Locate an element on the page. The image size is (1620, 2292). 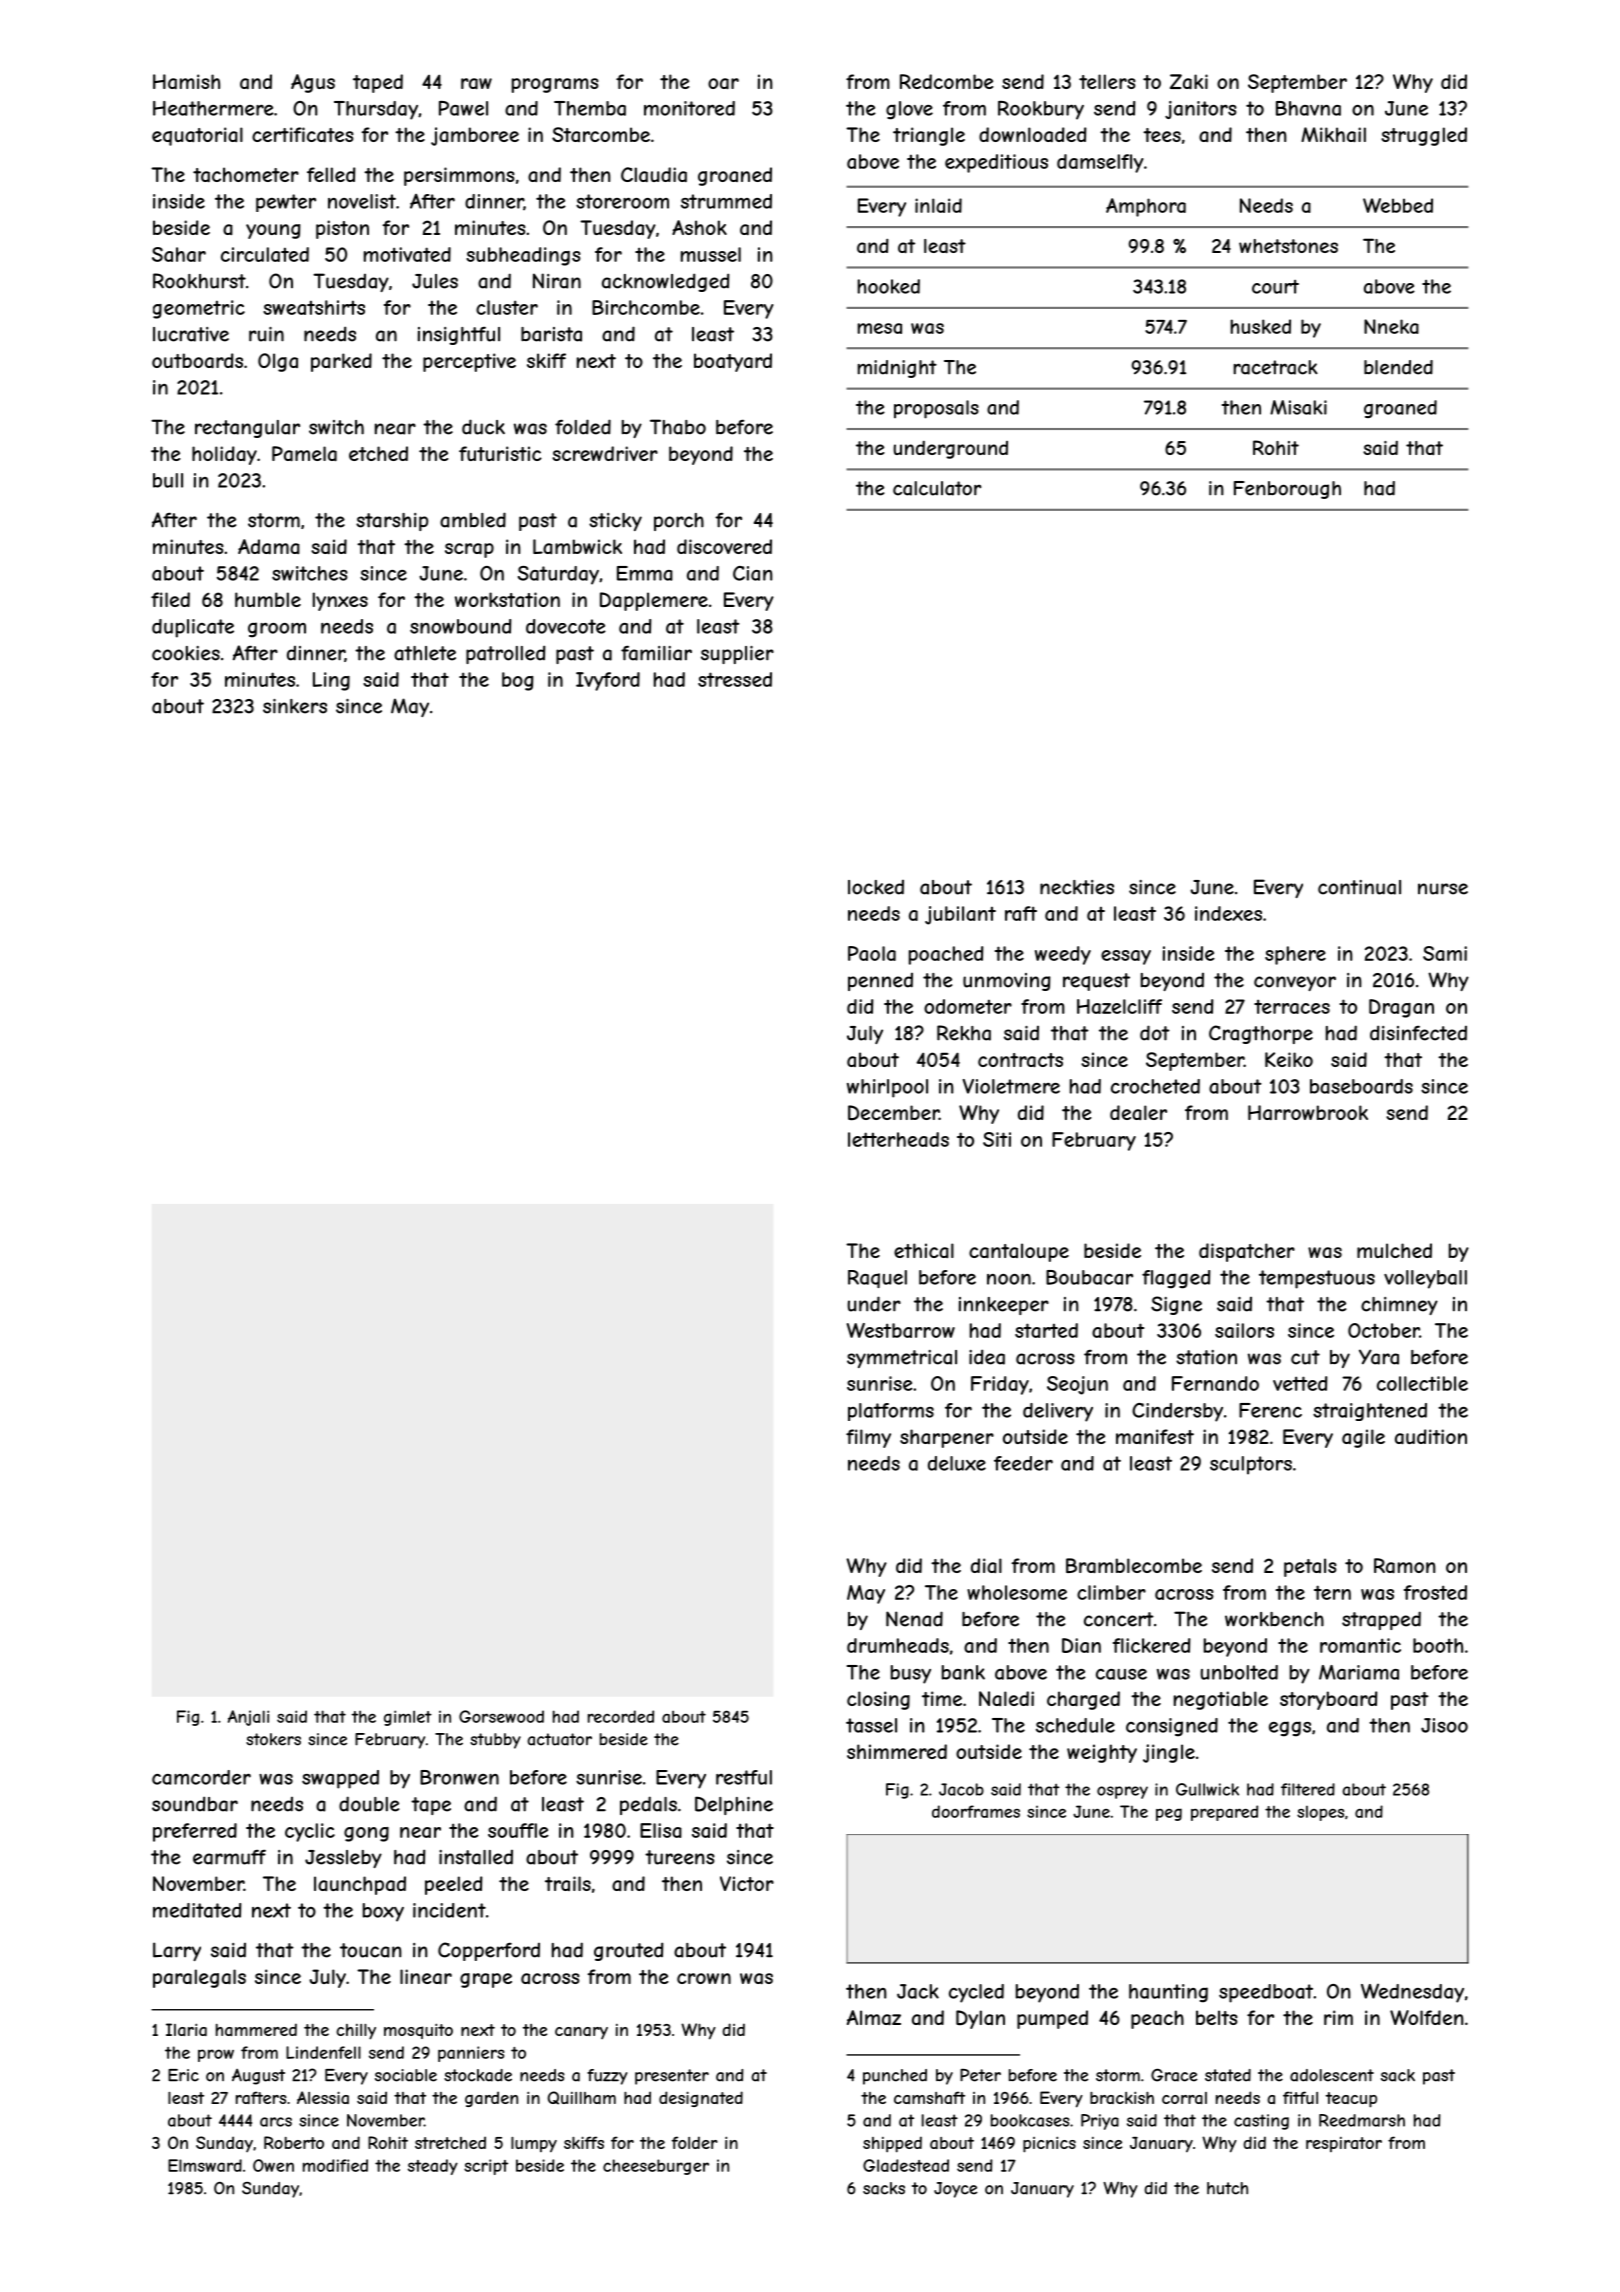
negotiable is located at coordinates (1221, 1700).
